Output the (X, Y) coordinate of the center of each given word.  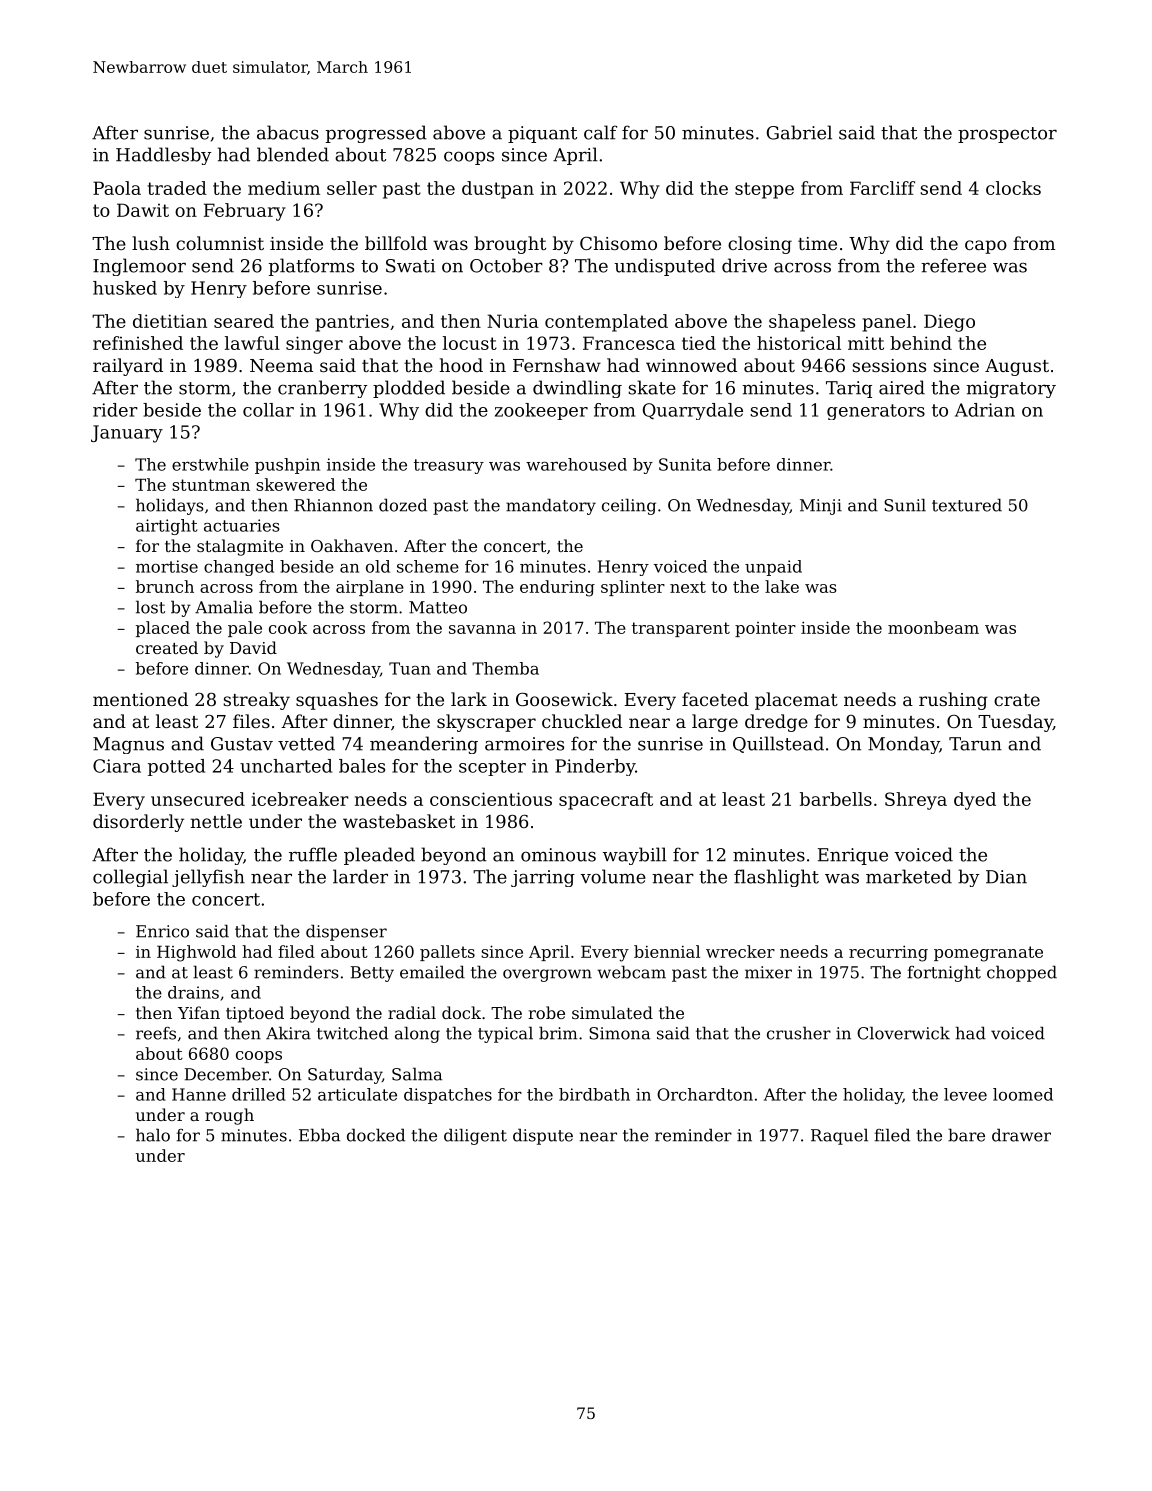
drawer (1021, 1135)
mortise (167, 566)
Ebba (319, 1135)
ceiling (629, 506)
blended (293, 154)
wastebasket (399, 821)
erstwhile (210, 464)
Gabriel (799, 132)
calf (600, 132)
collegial (130, 878)
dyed (975, 801)
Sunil (905, 505)
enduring (557, 588)
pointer (765, 629)
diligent (475, 1136)
